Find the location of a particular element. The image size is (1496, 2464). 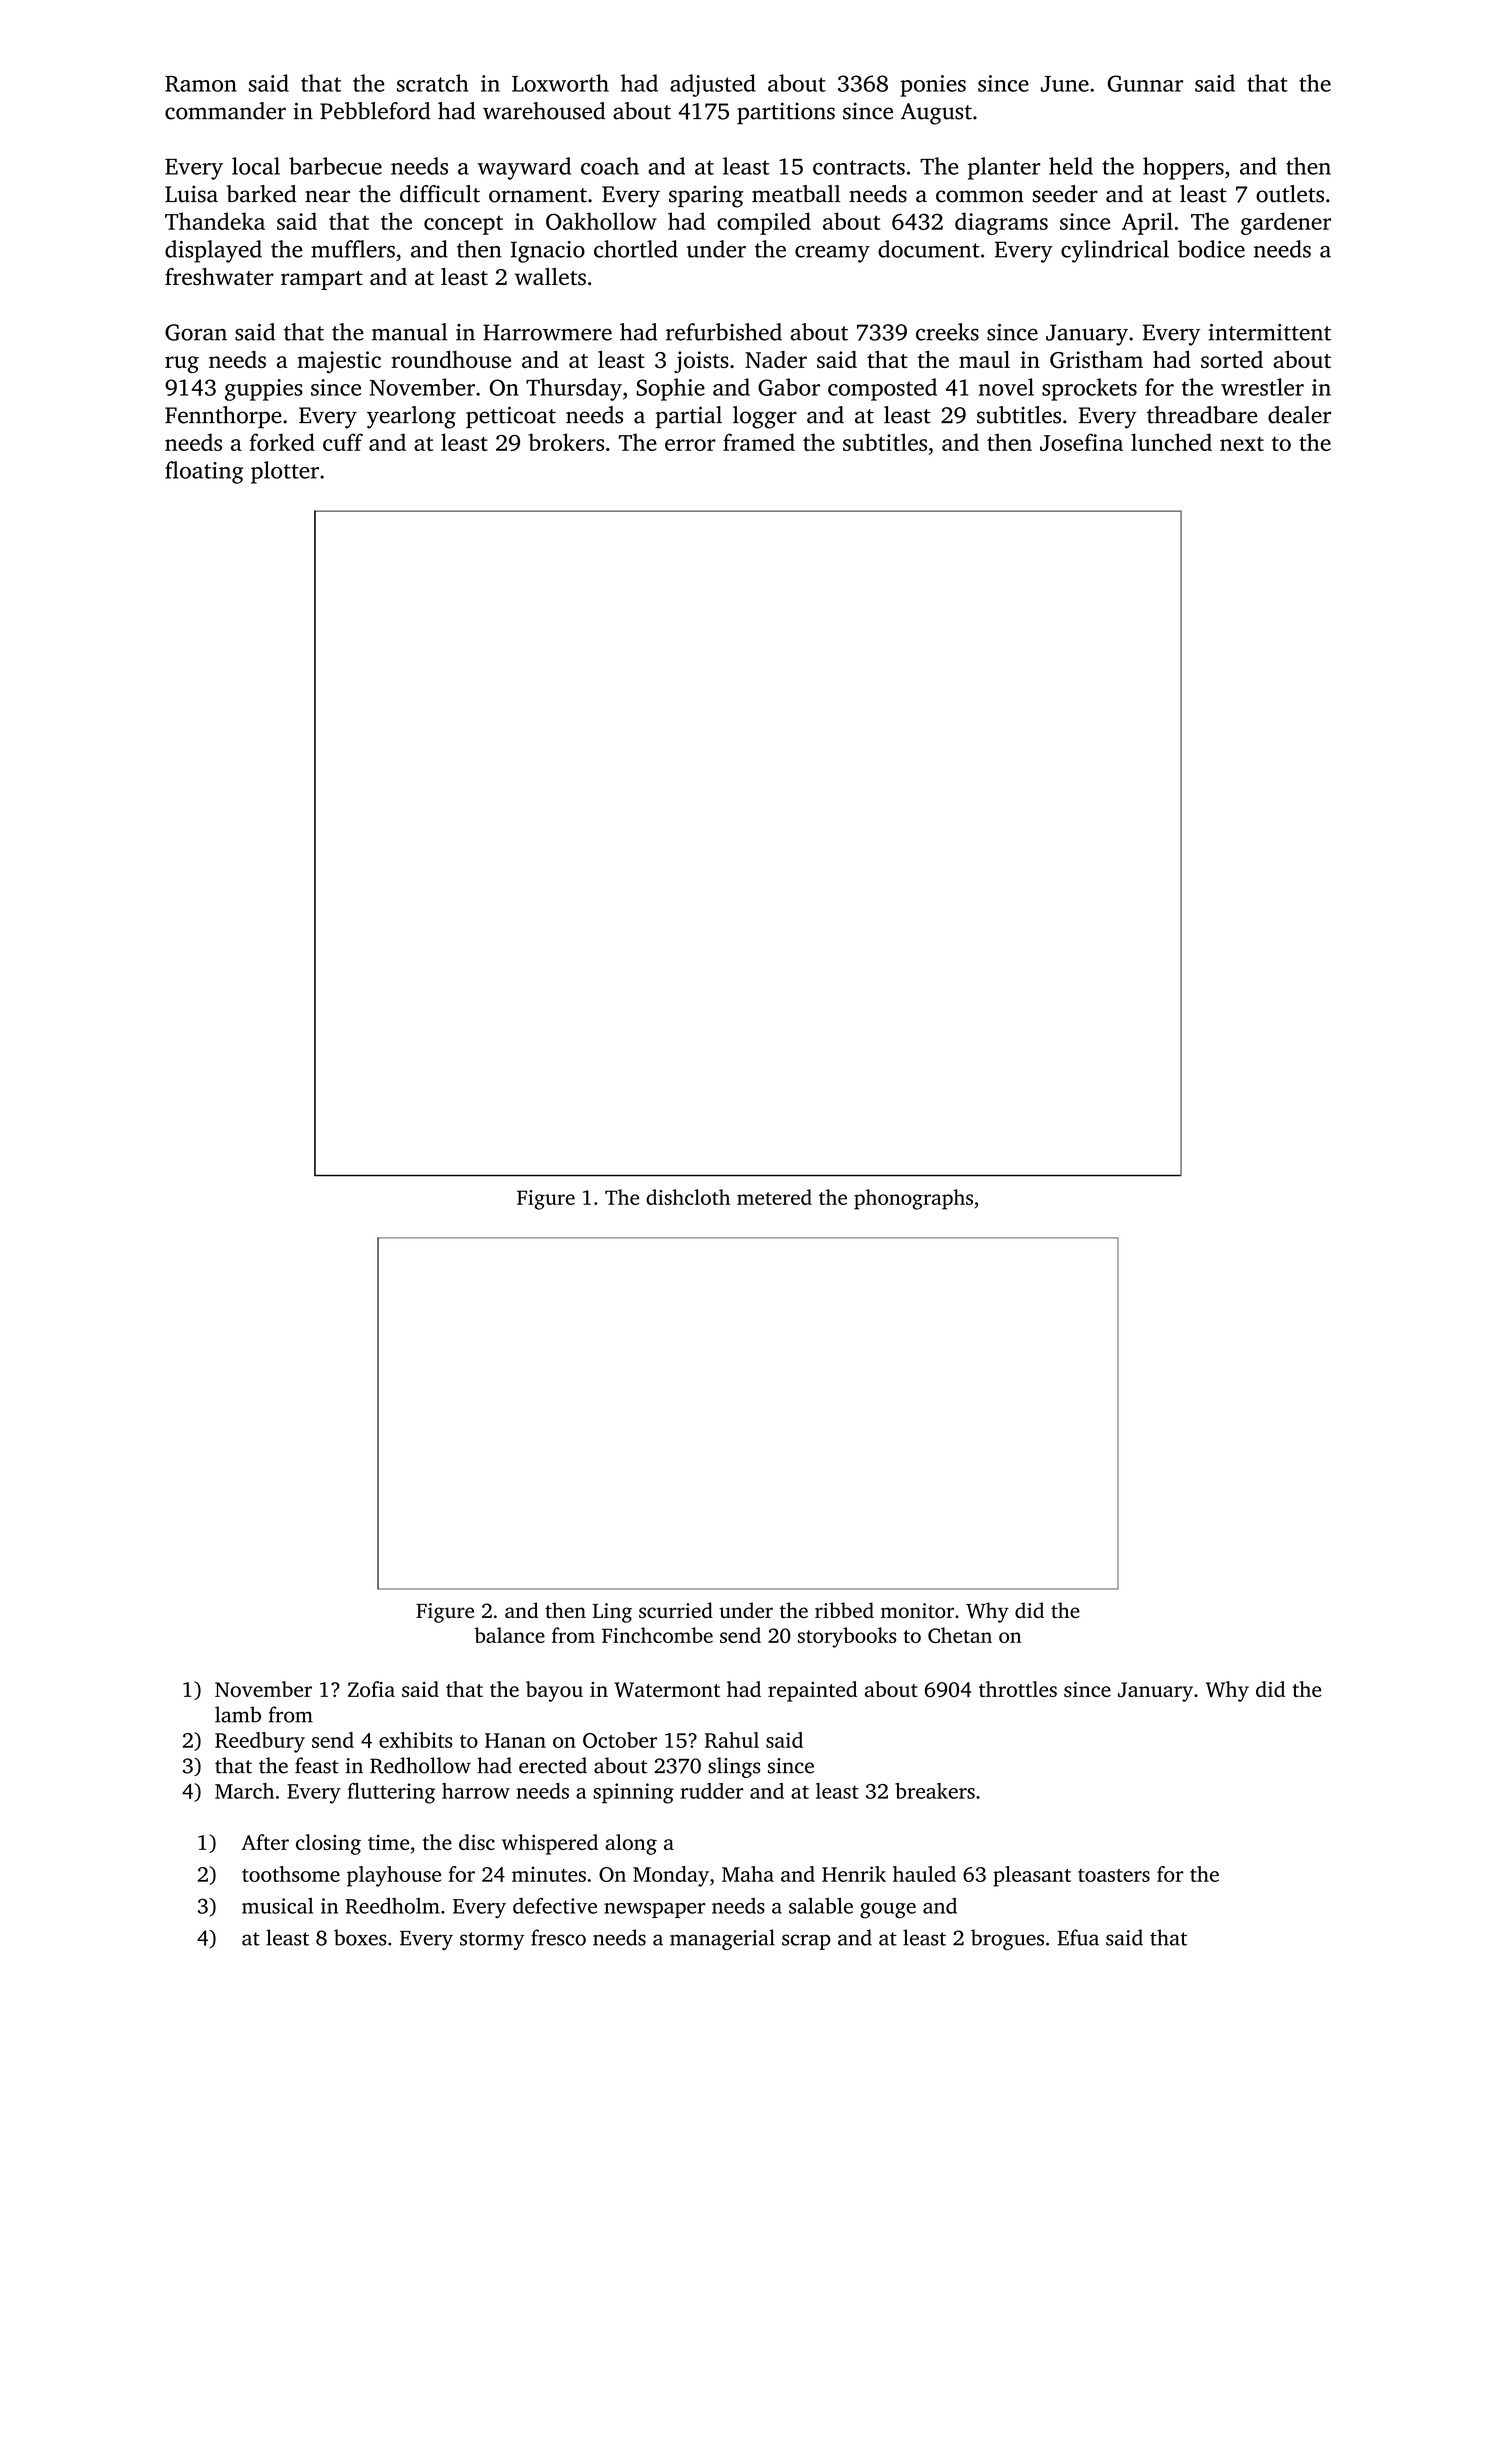

Josefina is located at coordinates (1081, 442).
